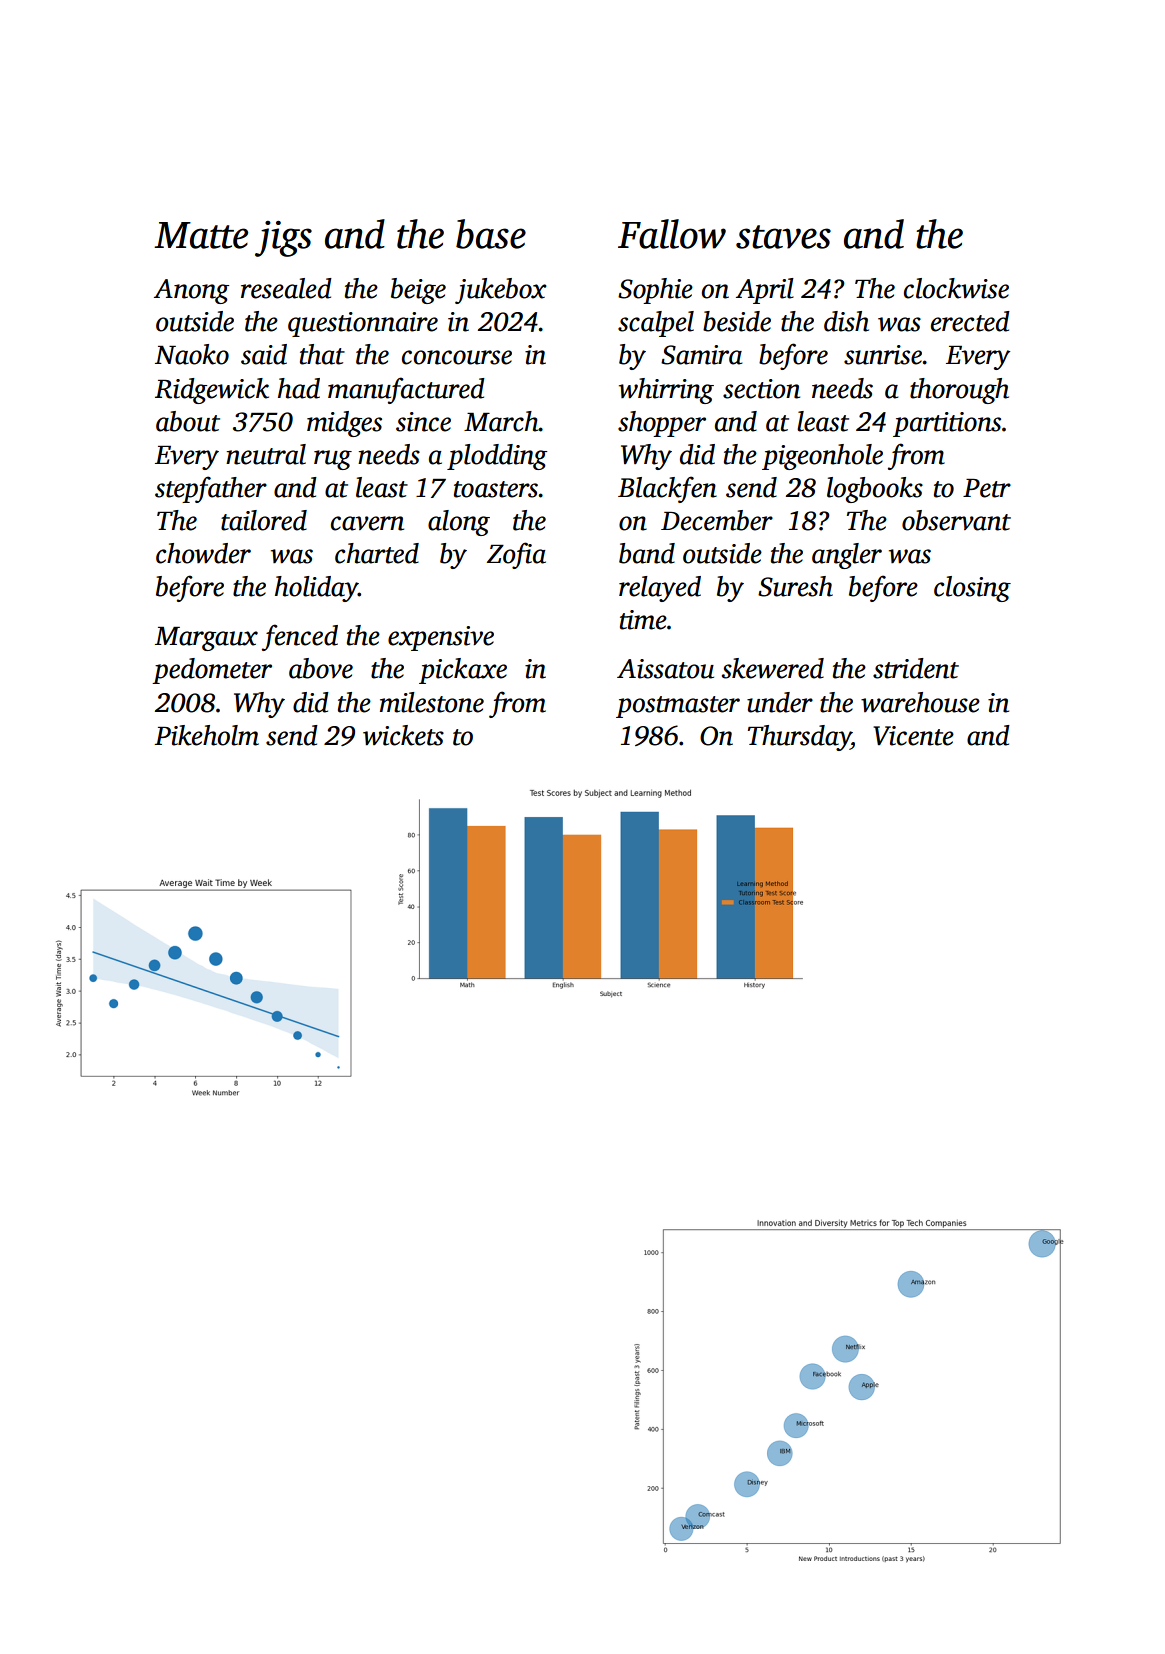 The width and height of the image is (1165, 1654). What do you see at coordinates (207, 735) in the image?
I see `Pikeholm` at bounding box center [207, 735].
